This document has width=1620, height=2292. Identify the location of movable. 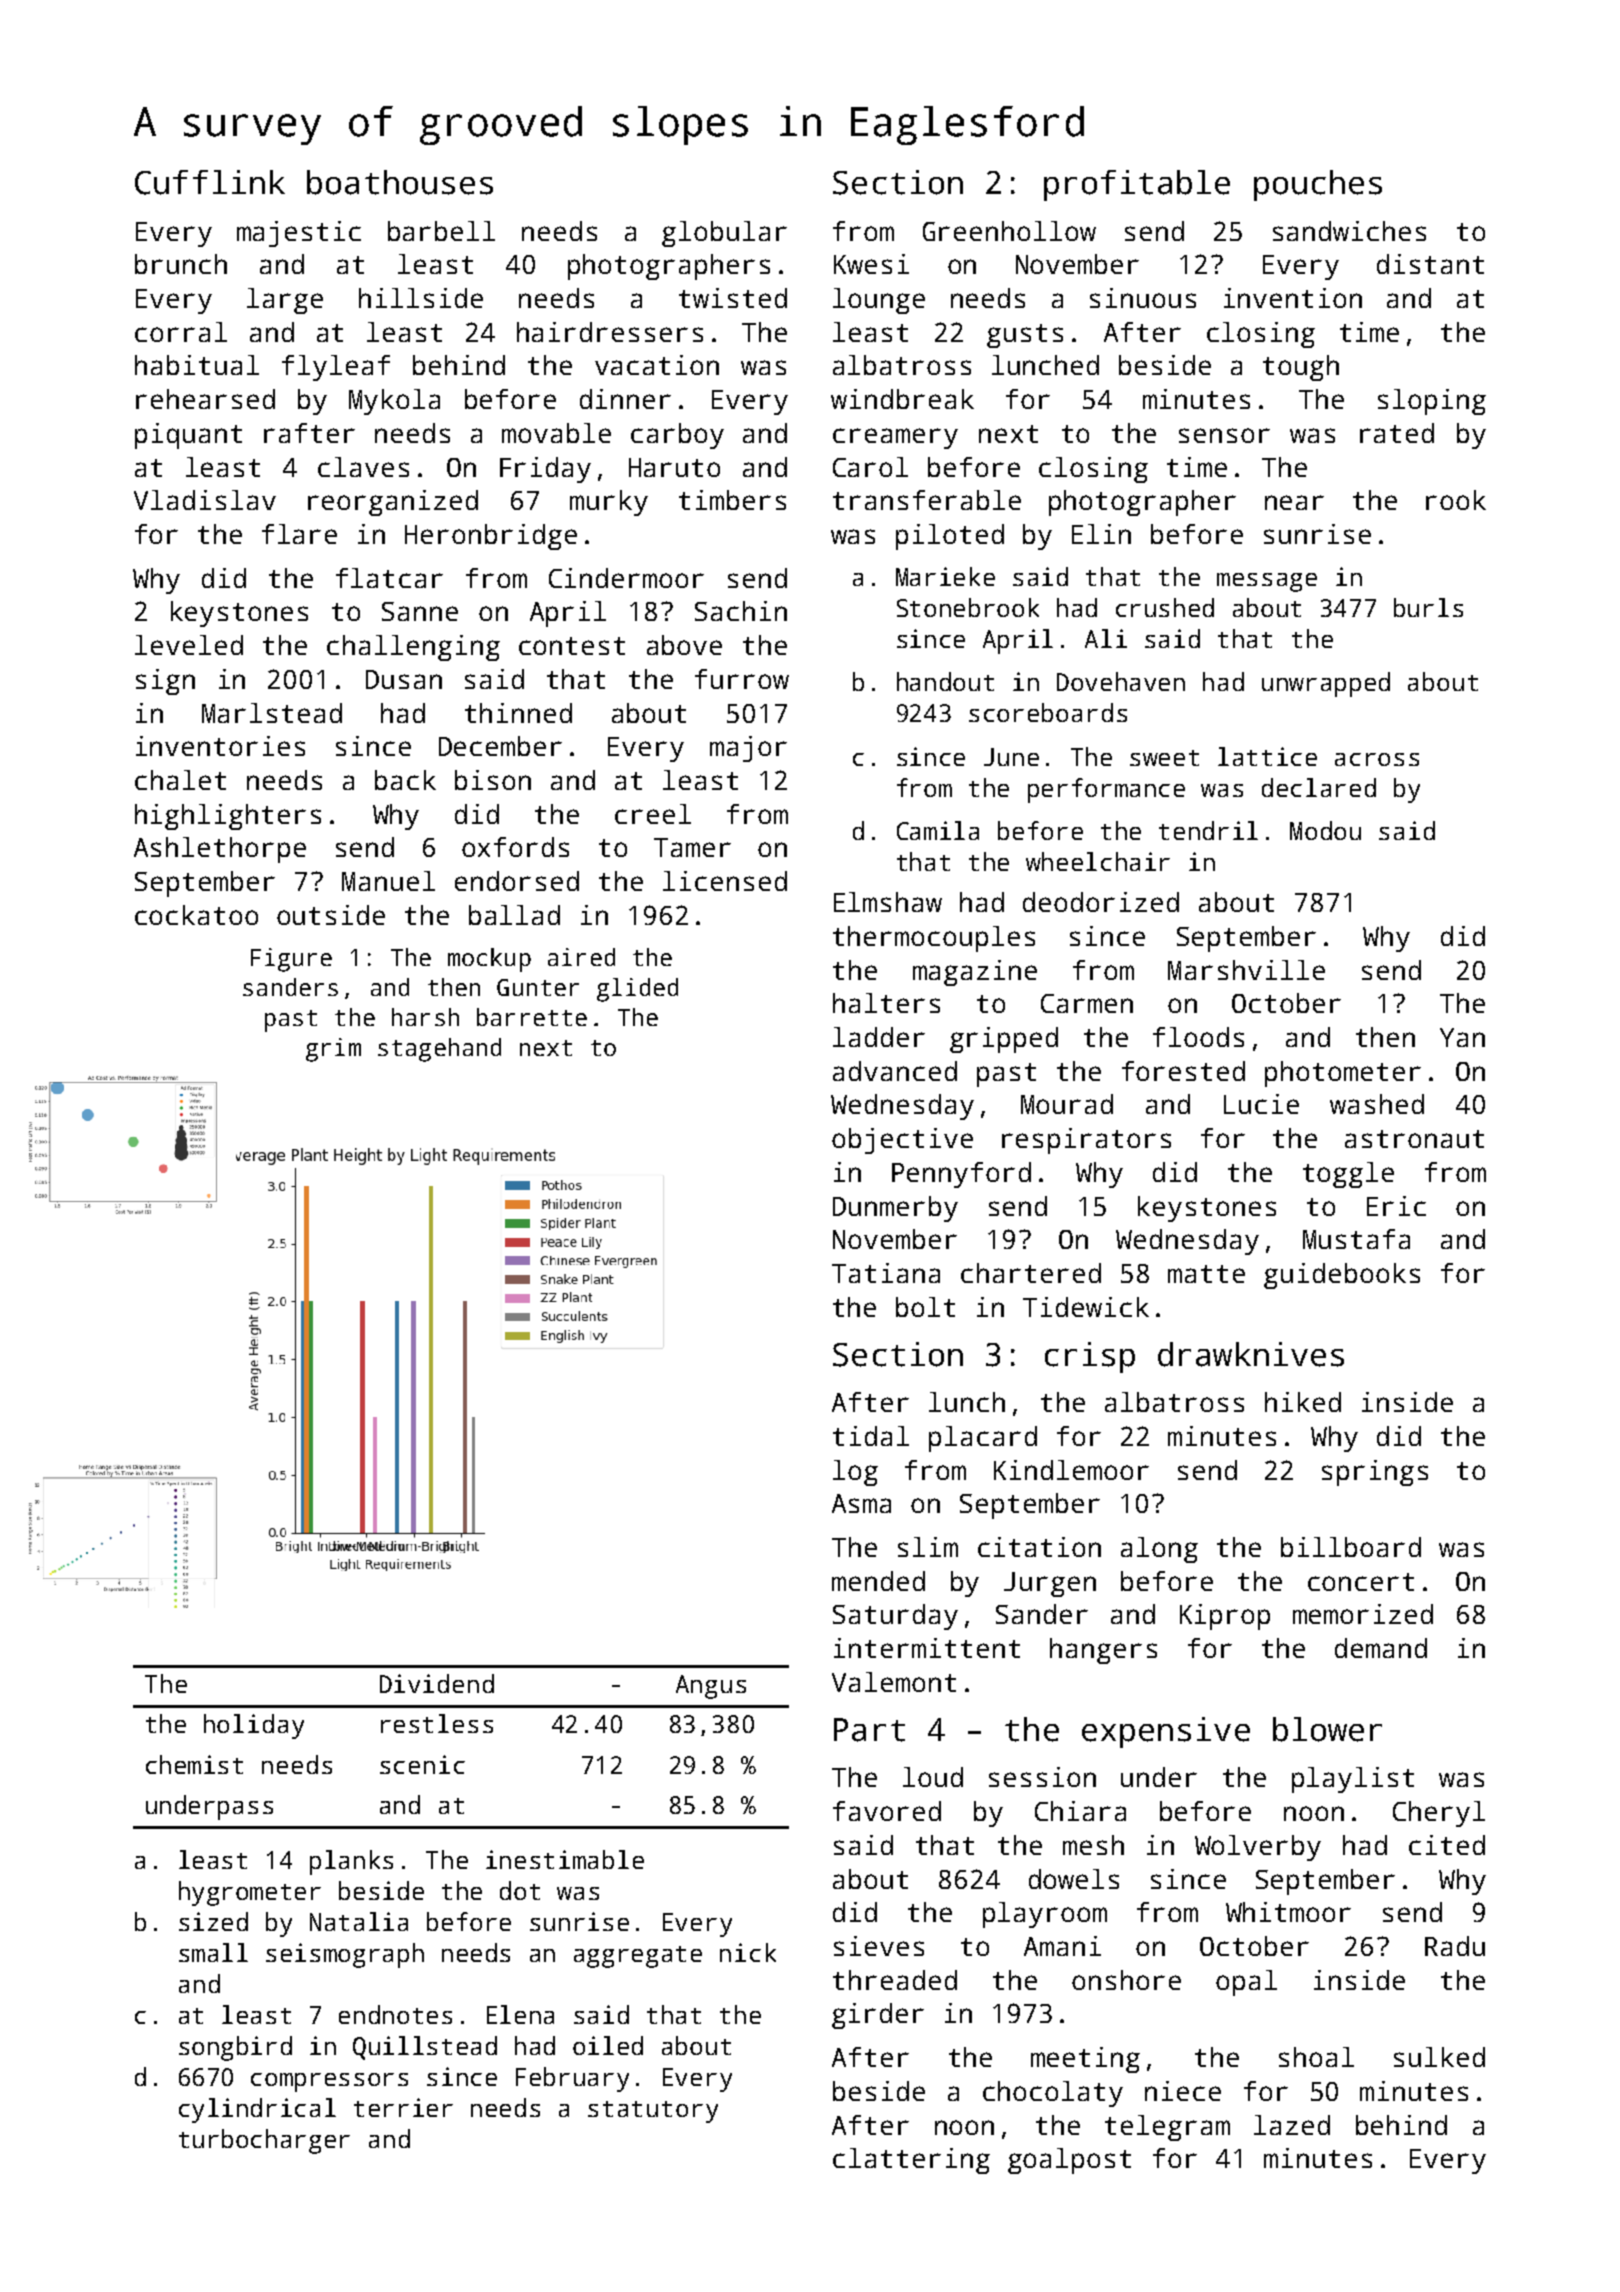
(556, 433).
